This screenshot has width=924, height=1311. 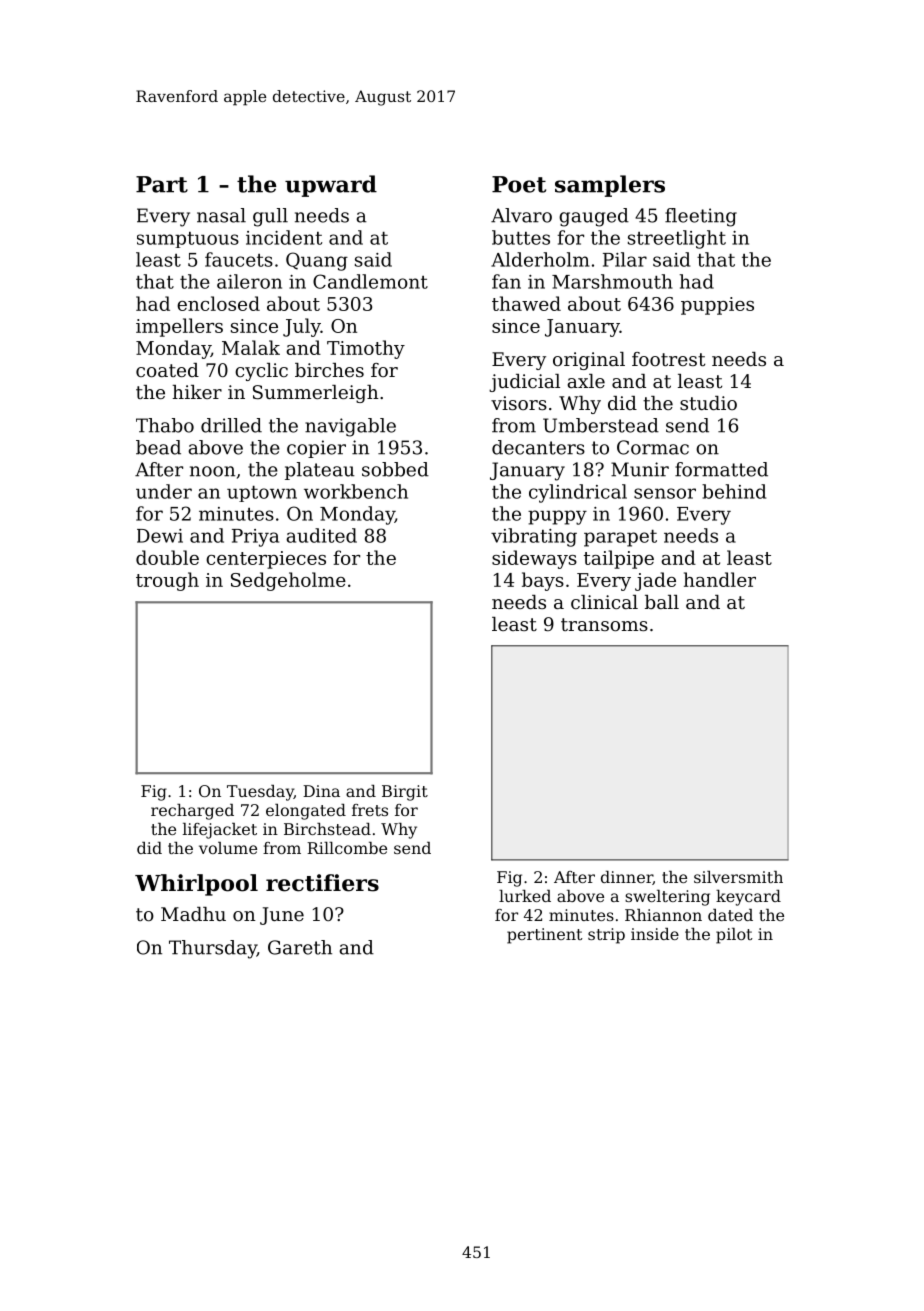 What do you see at coordinates (610, 186) in the screenshot?
I see `samplers` at bounding box center [610, 186].
